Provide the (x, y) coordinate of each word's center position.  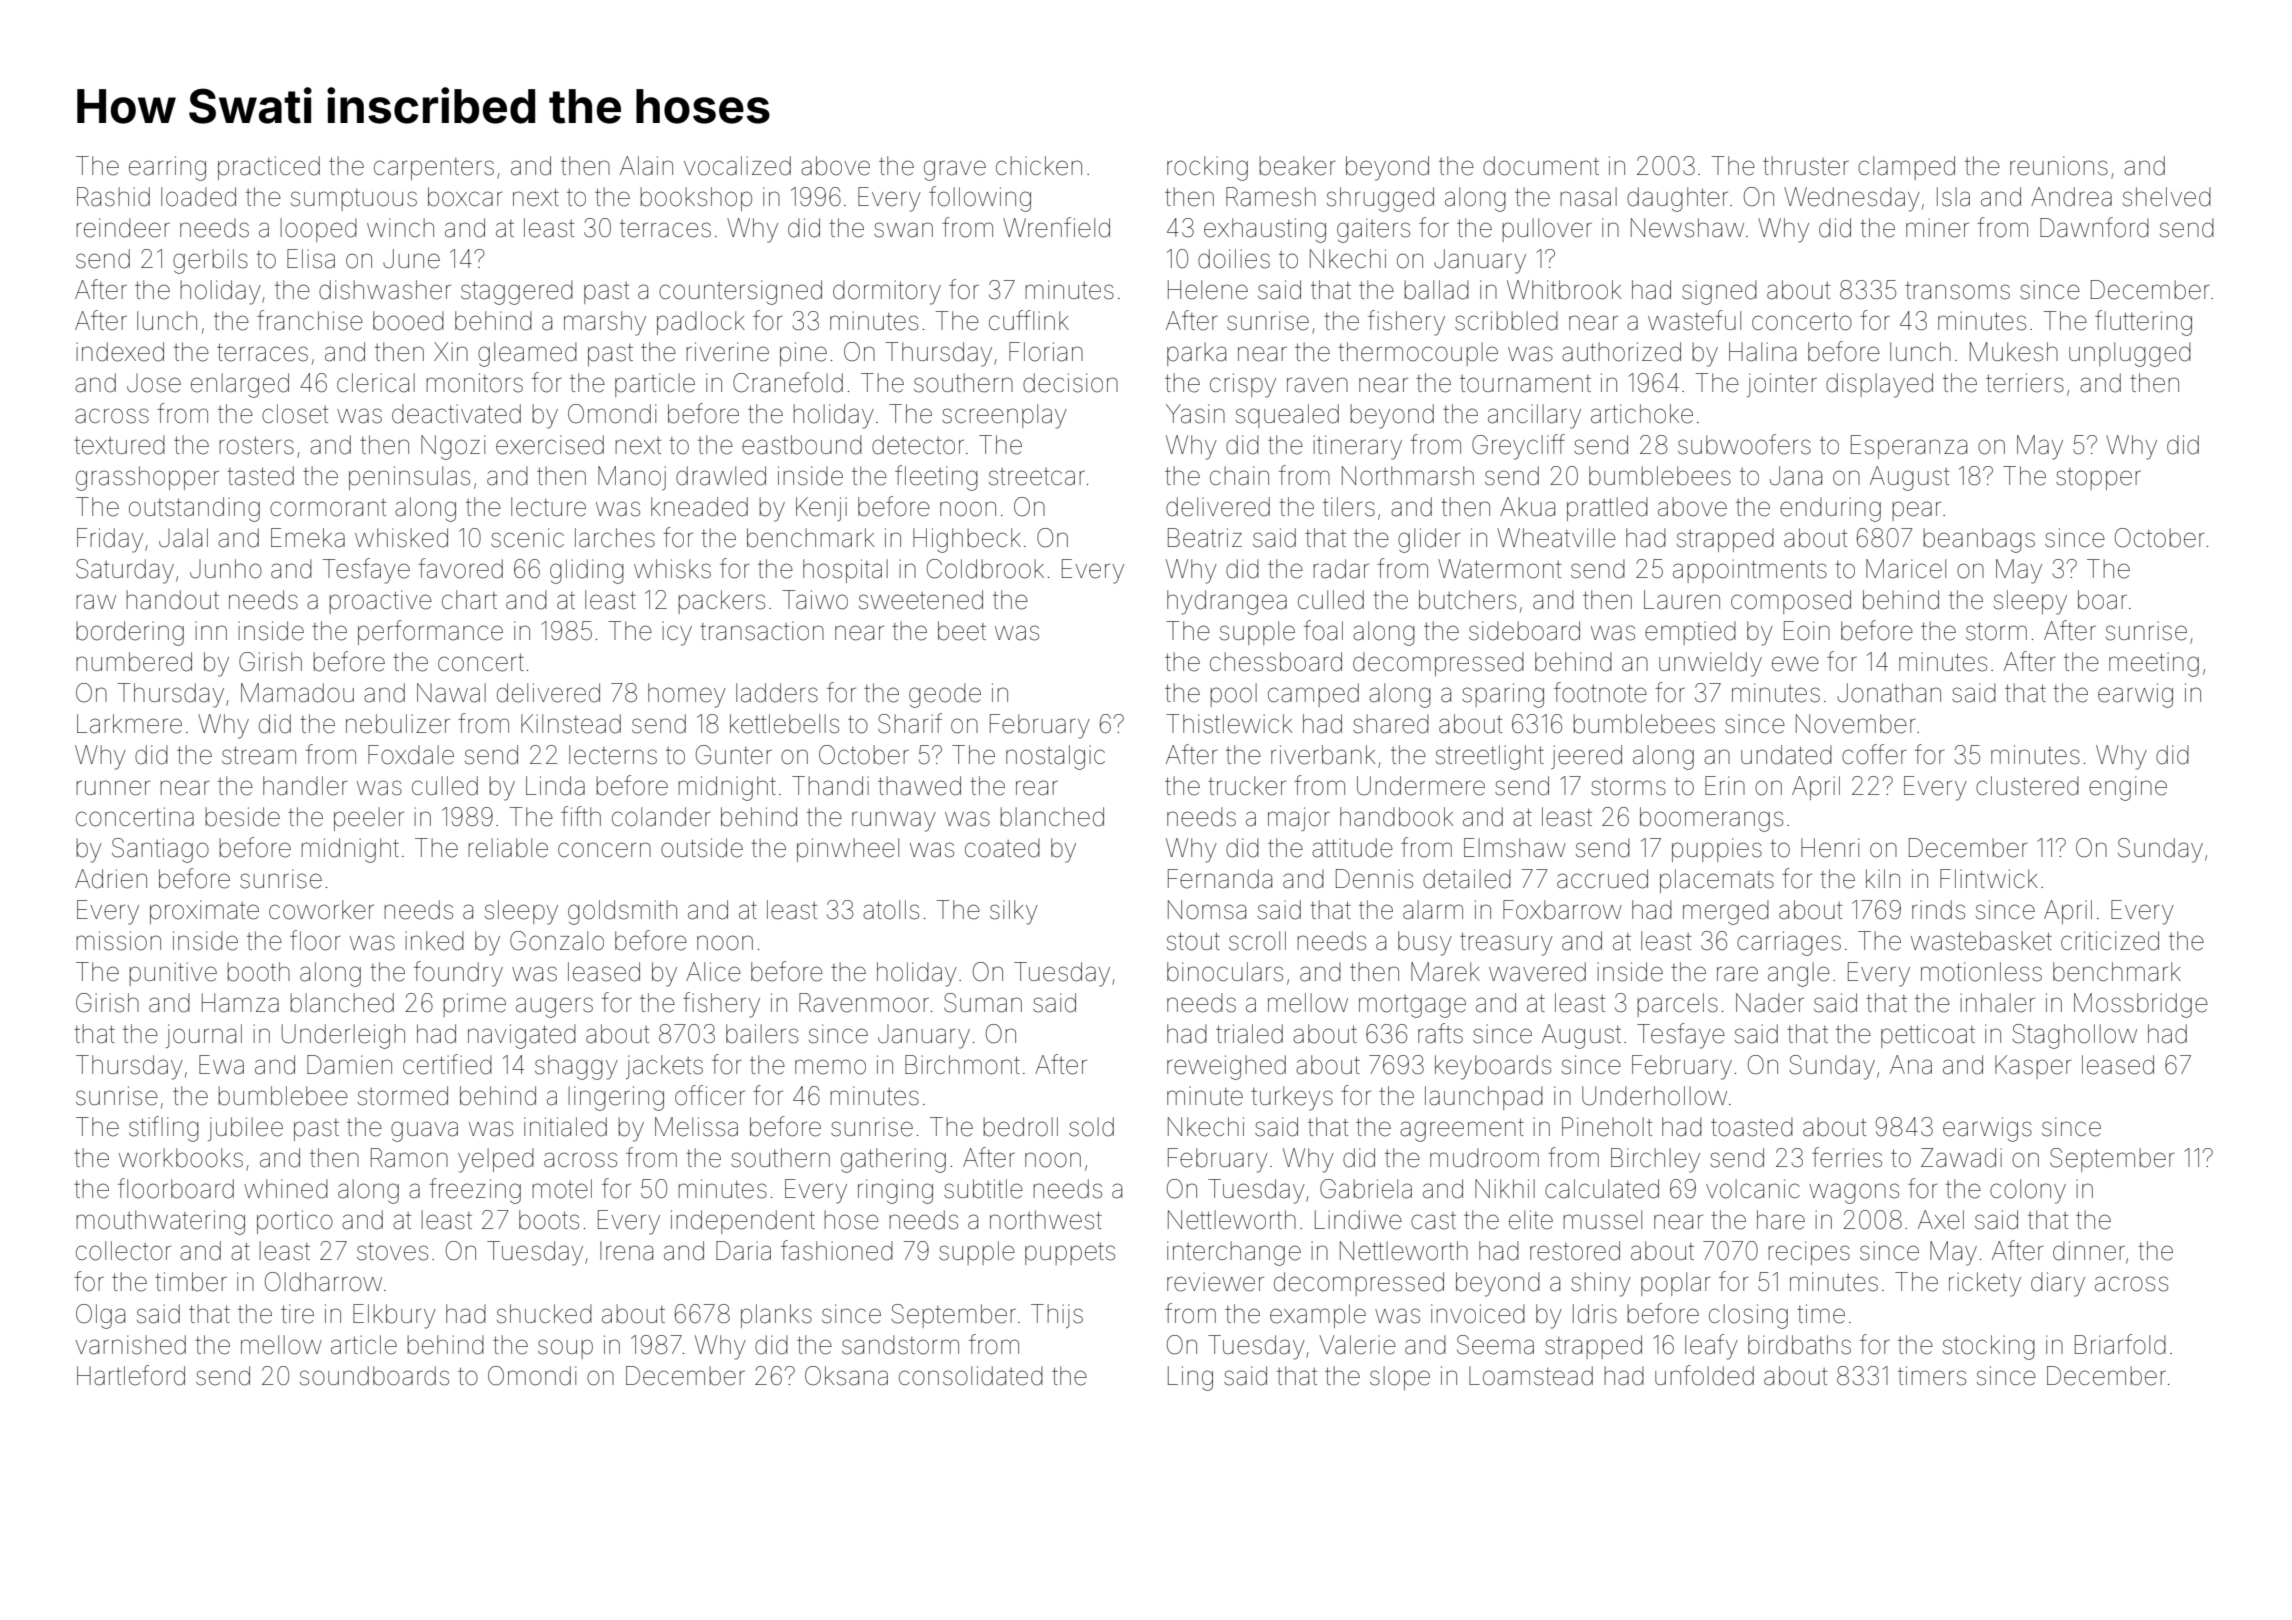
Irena (626, 1251)
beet (962, 631)
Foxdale (411, 755)
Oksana (846, 1376)
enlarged (240, 385)
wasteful (1694, 320)
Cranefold (788, 382)
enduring (1830, 509)
